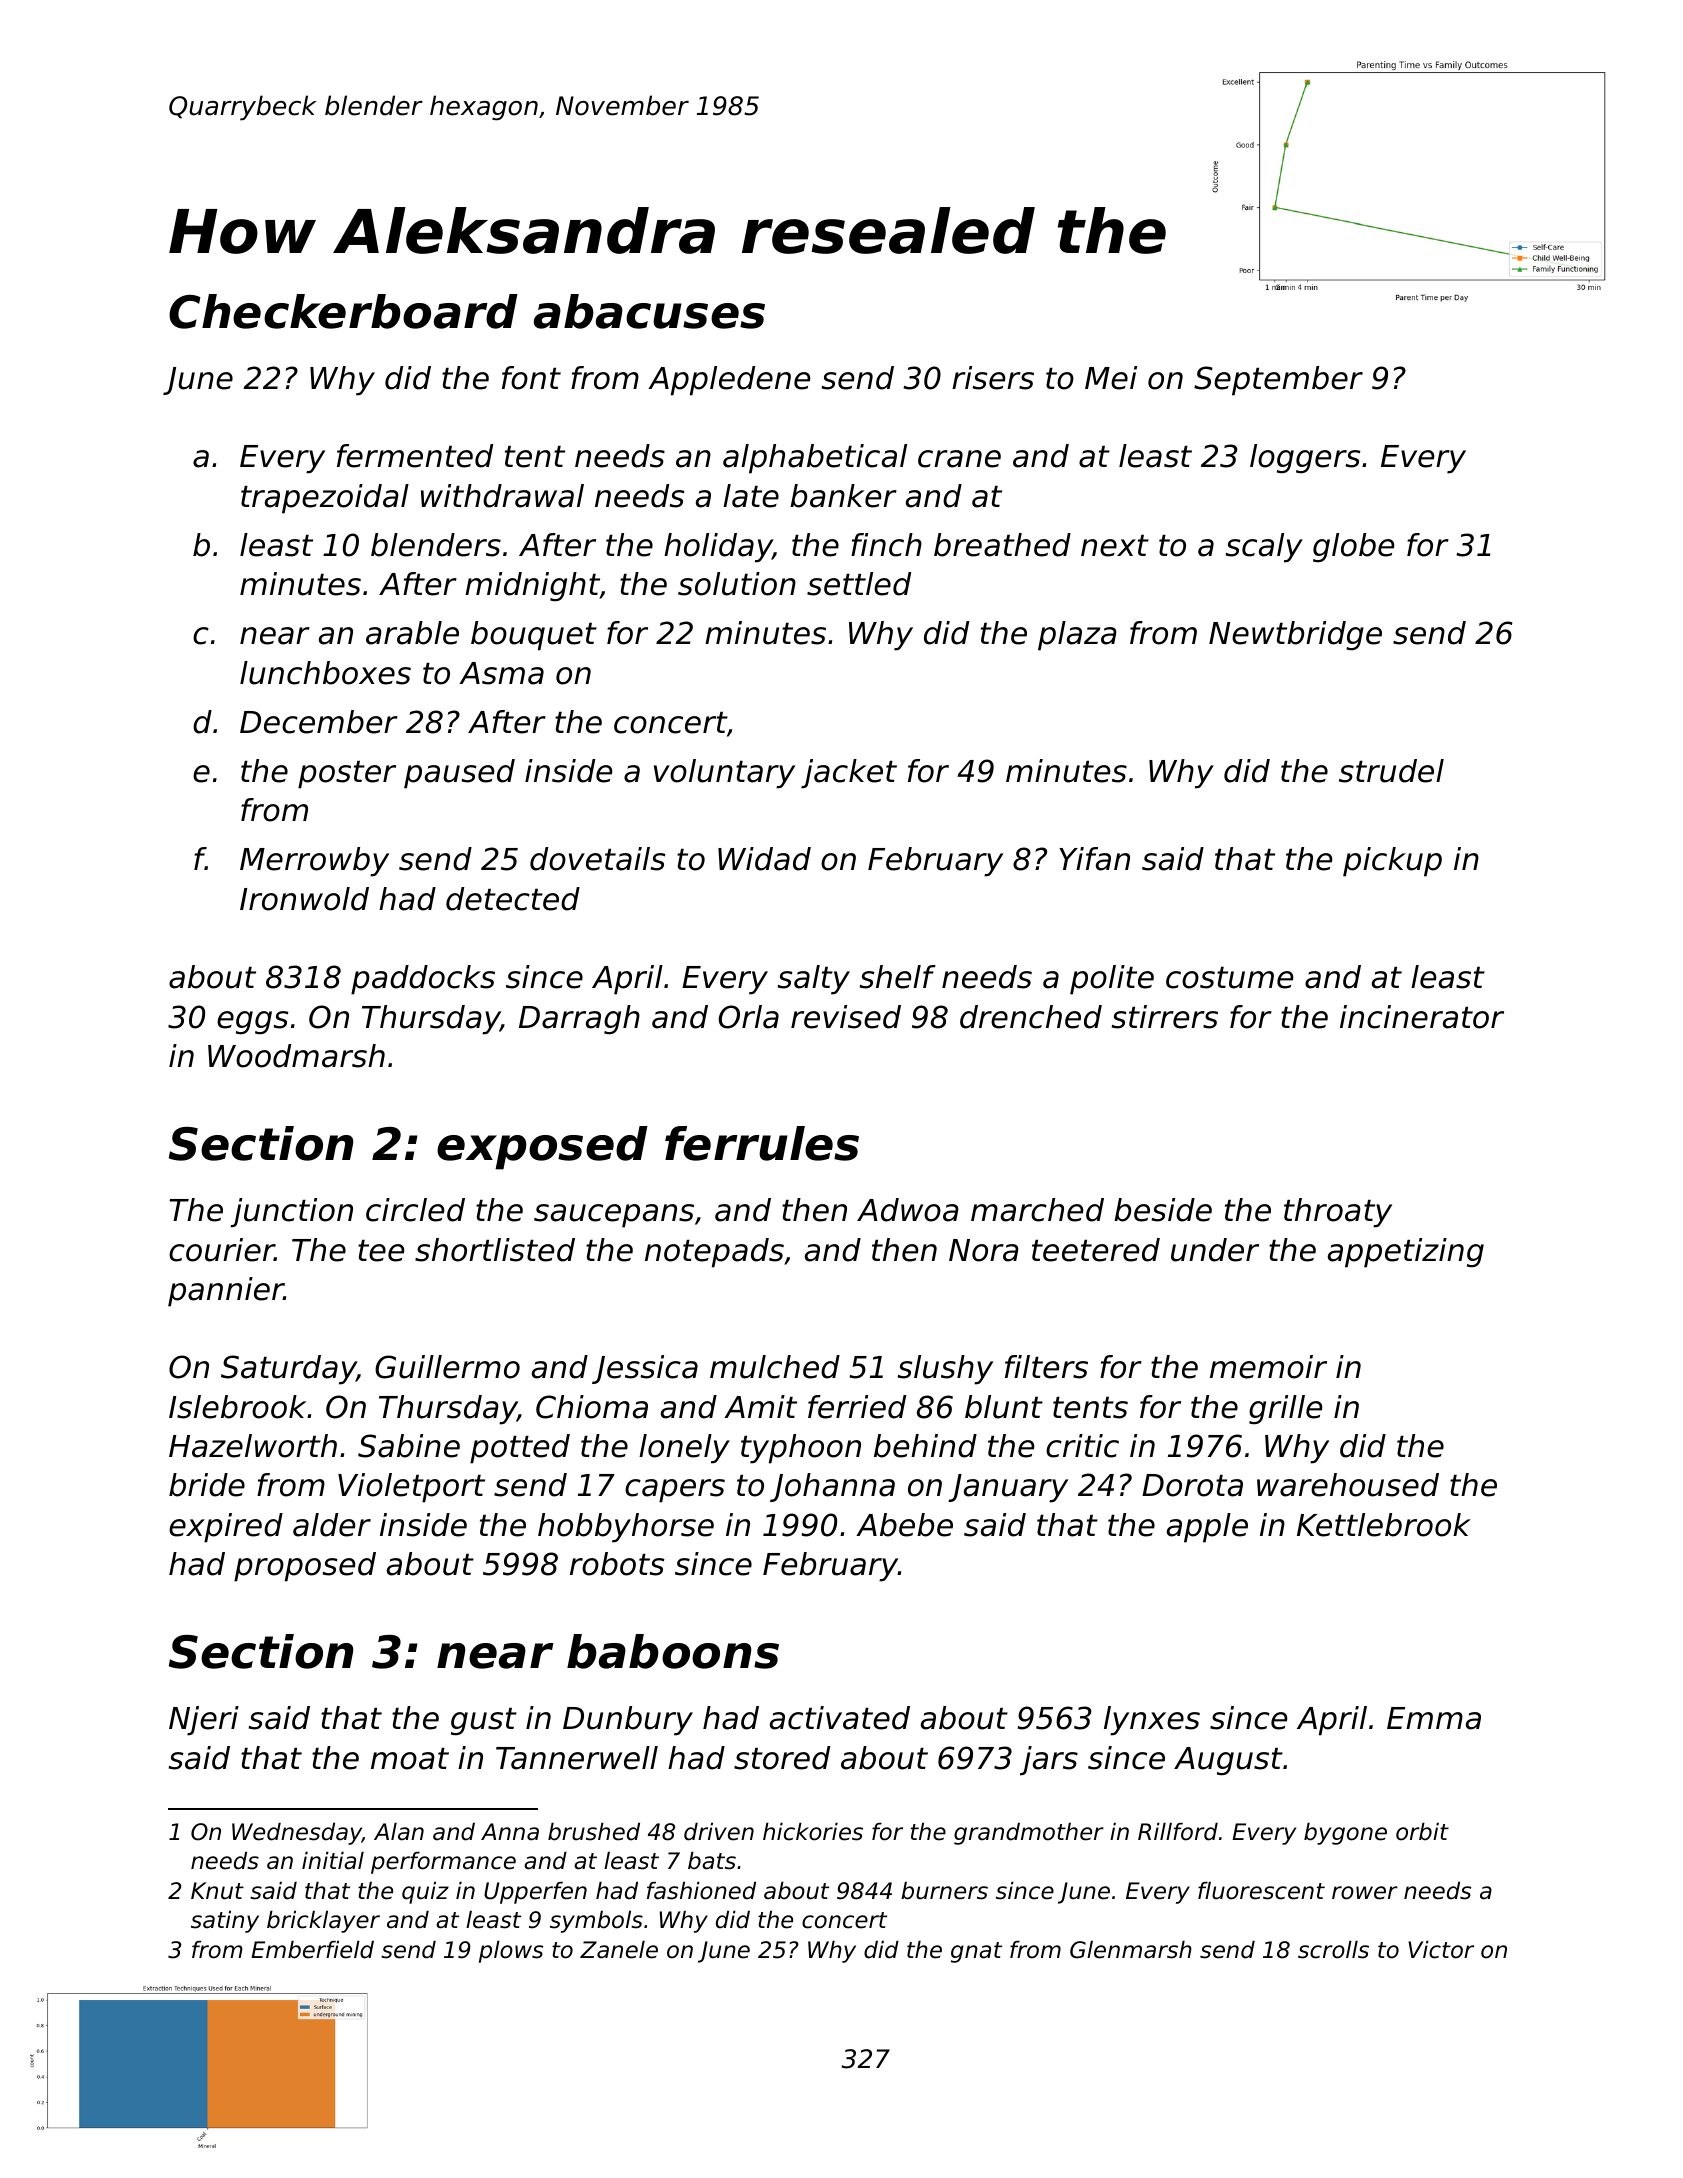 This screenshot has height=2178, width=1683. Describe the element at coordinates (226, 1528) in the screenshot. I see `expired` at that location.
